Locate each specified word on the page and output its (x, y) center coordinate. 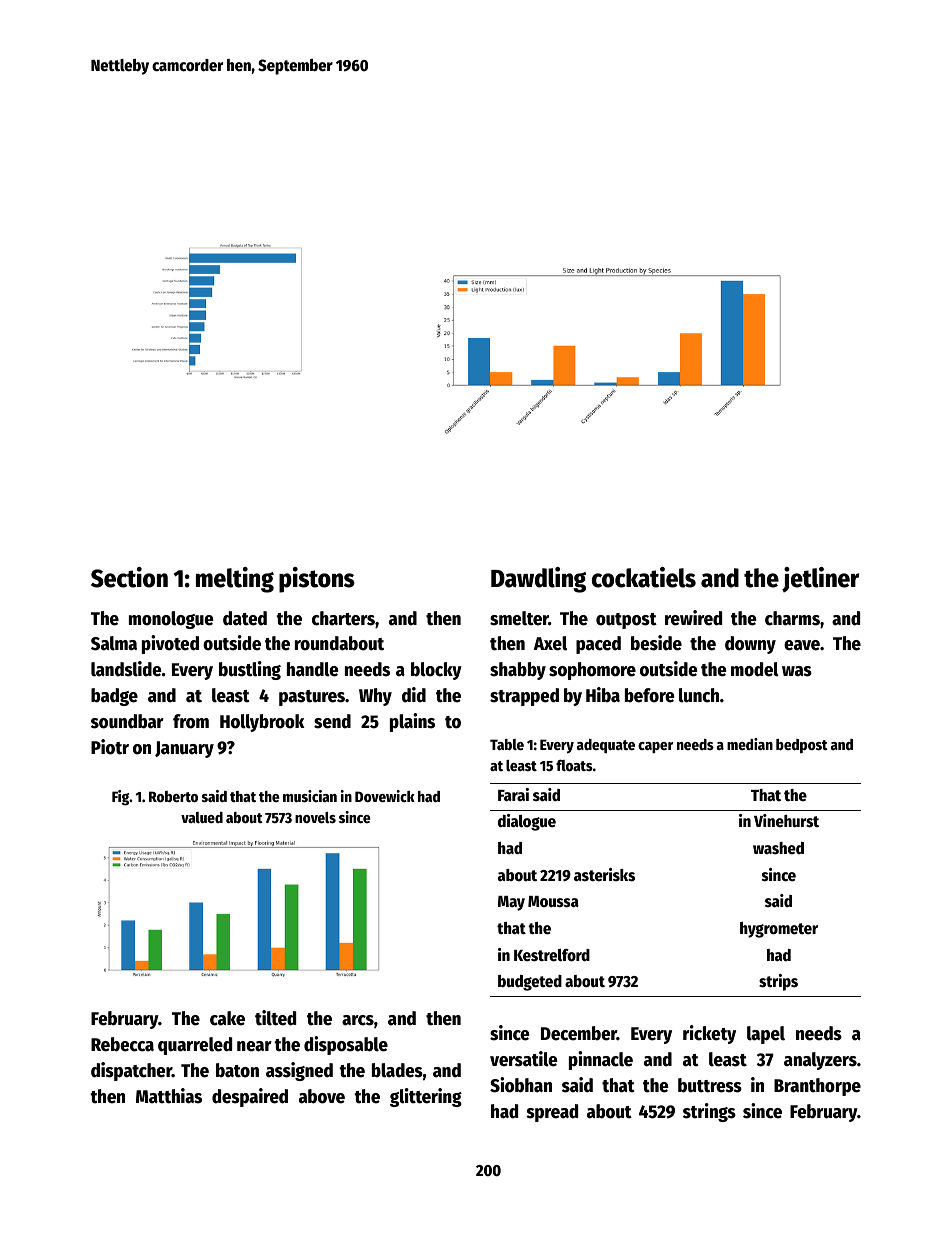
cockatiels (644, 577)
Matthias (169, 1096)
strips (778, 982)
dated (245, 618)
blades (397, 1070)
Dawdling (538, 580)
